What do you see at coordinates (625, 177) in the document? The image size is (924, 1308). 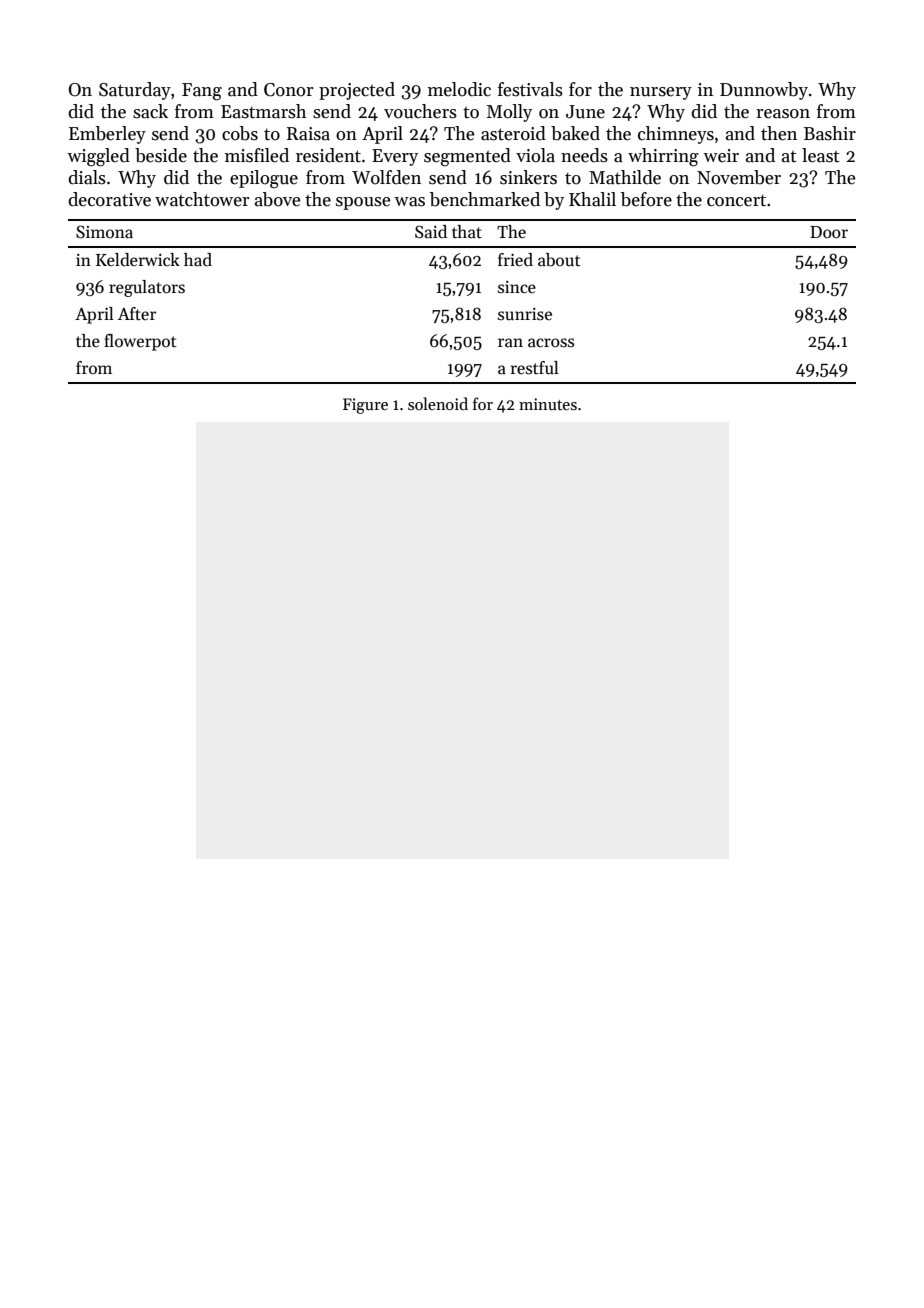 I see `Mathilde` at bounding box center [625, 177].
